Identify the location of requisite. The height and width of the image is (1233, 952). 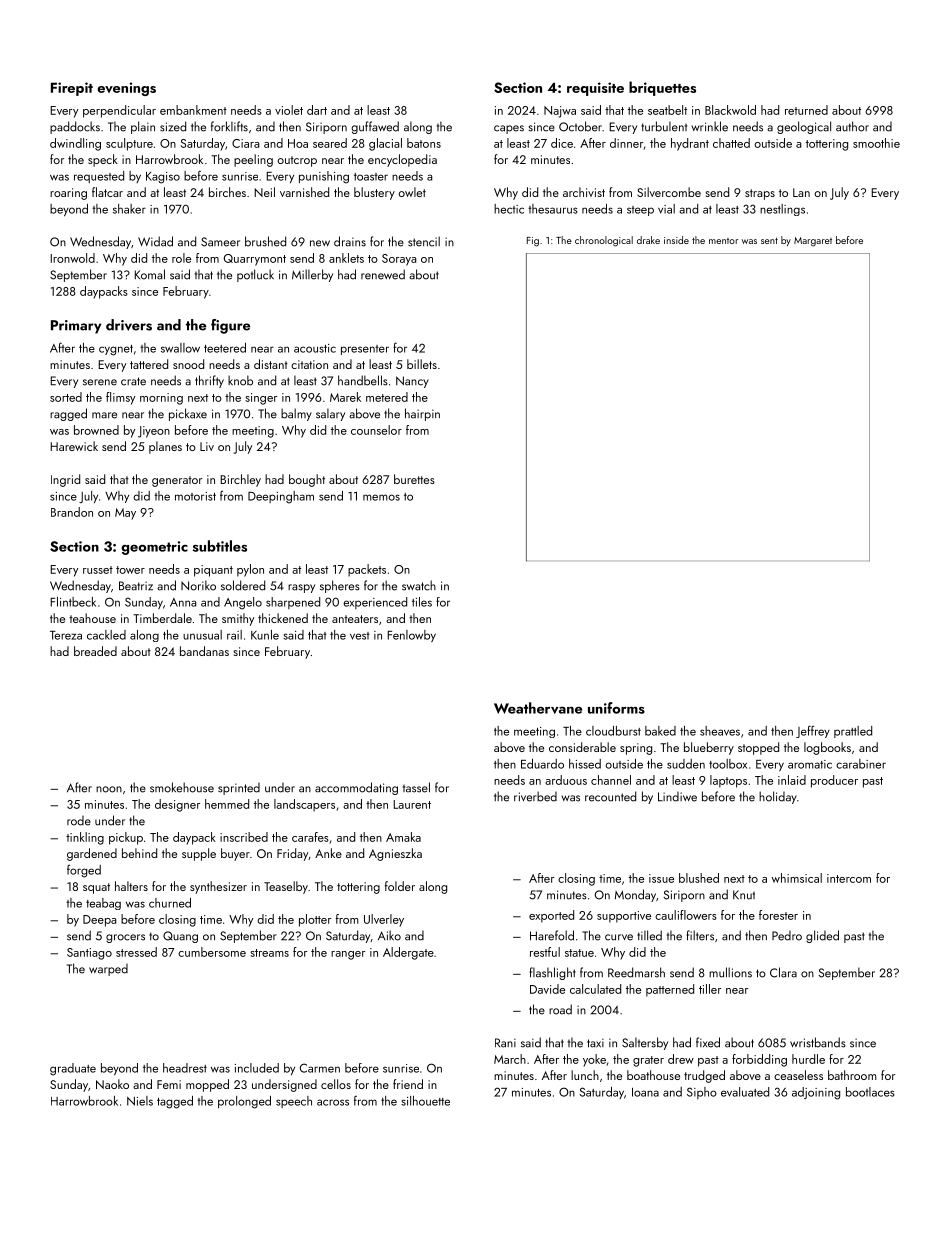
(595, 89).
